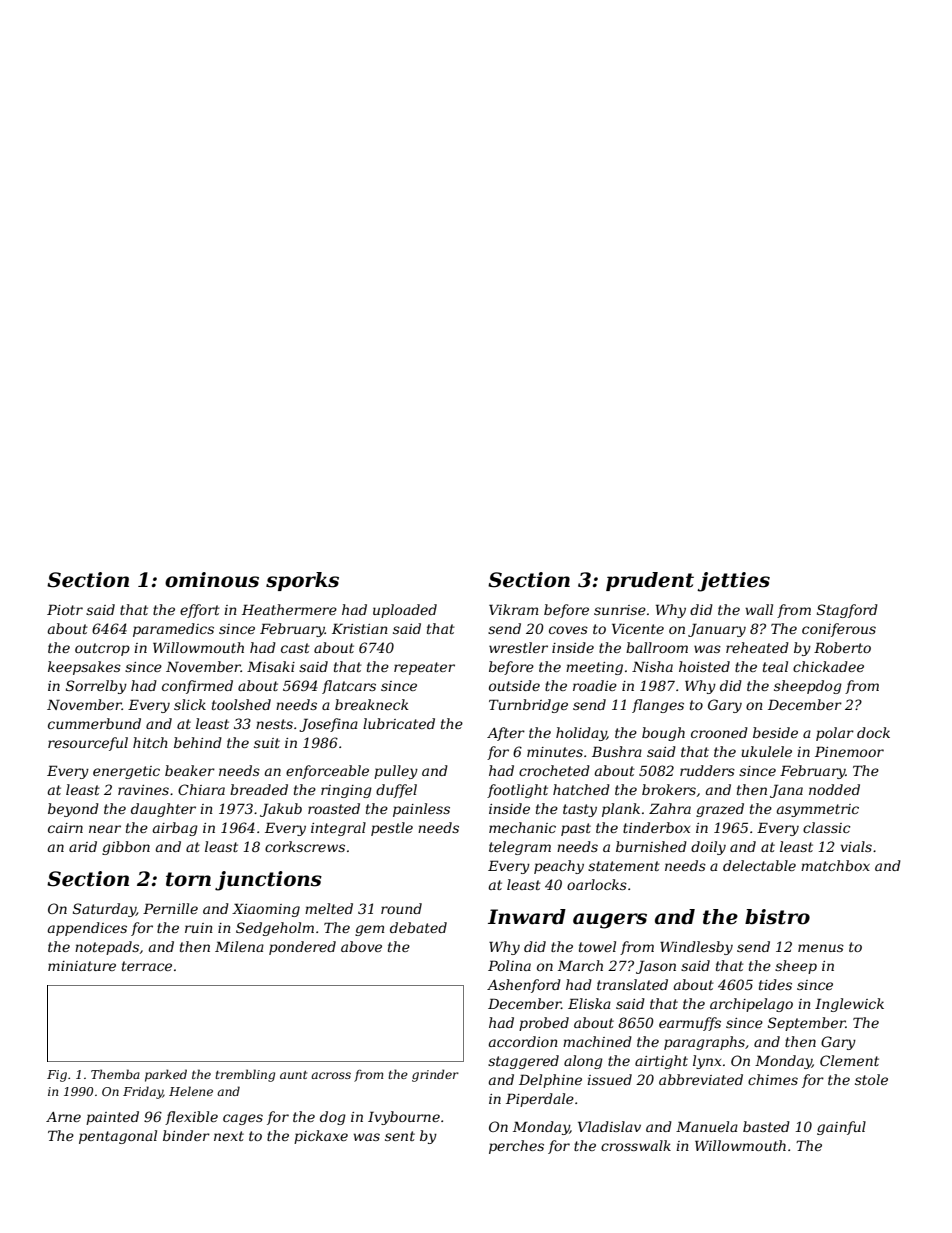 The height and width of the screenshot is (1233, 952). I want to click on pentagonal, so click(118, 1137).
